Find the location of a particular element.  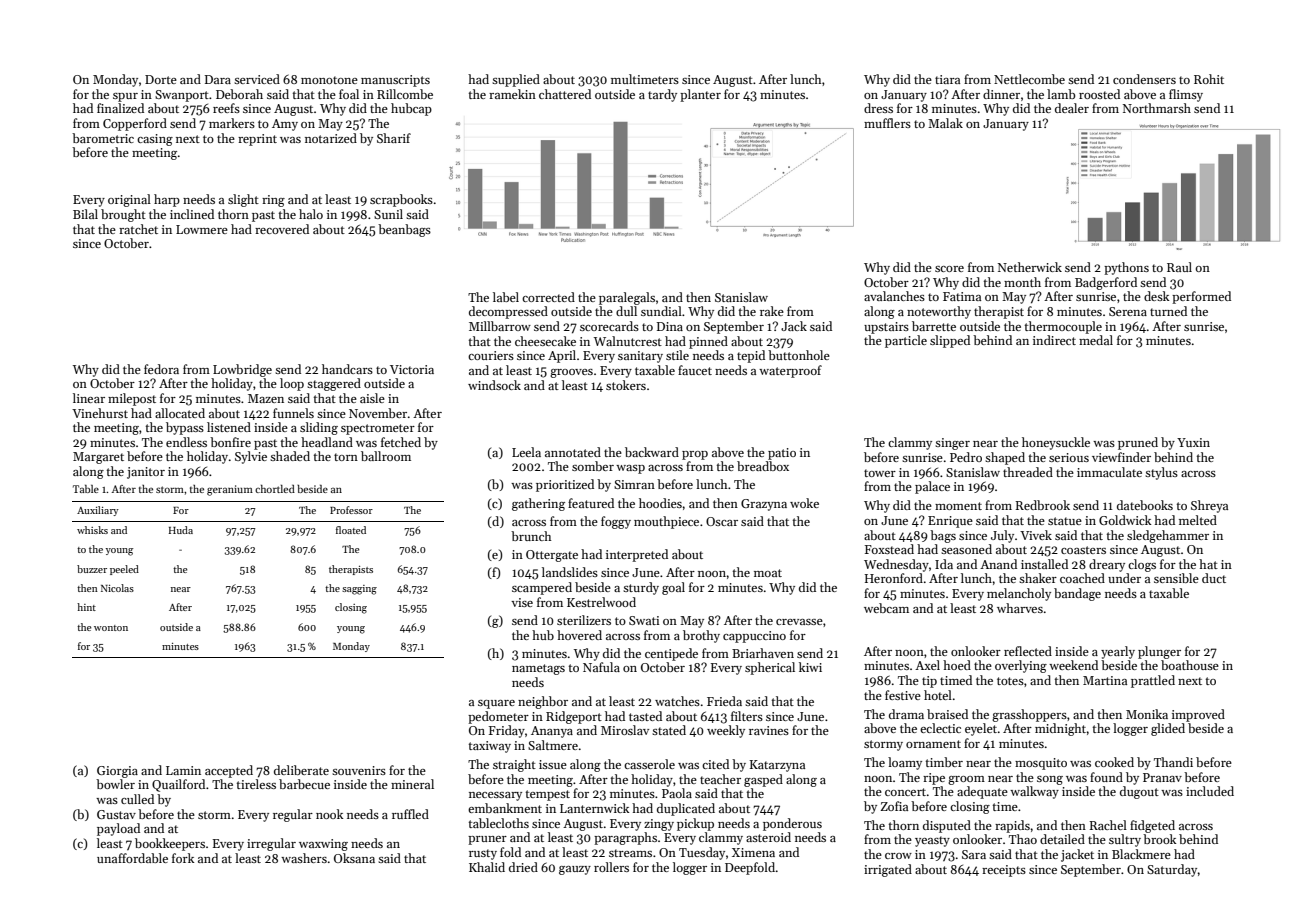

planter is located at coordinates (700, 95).
